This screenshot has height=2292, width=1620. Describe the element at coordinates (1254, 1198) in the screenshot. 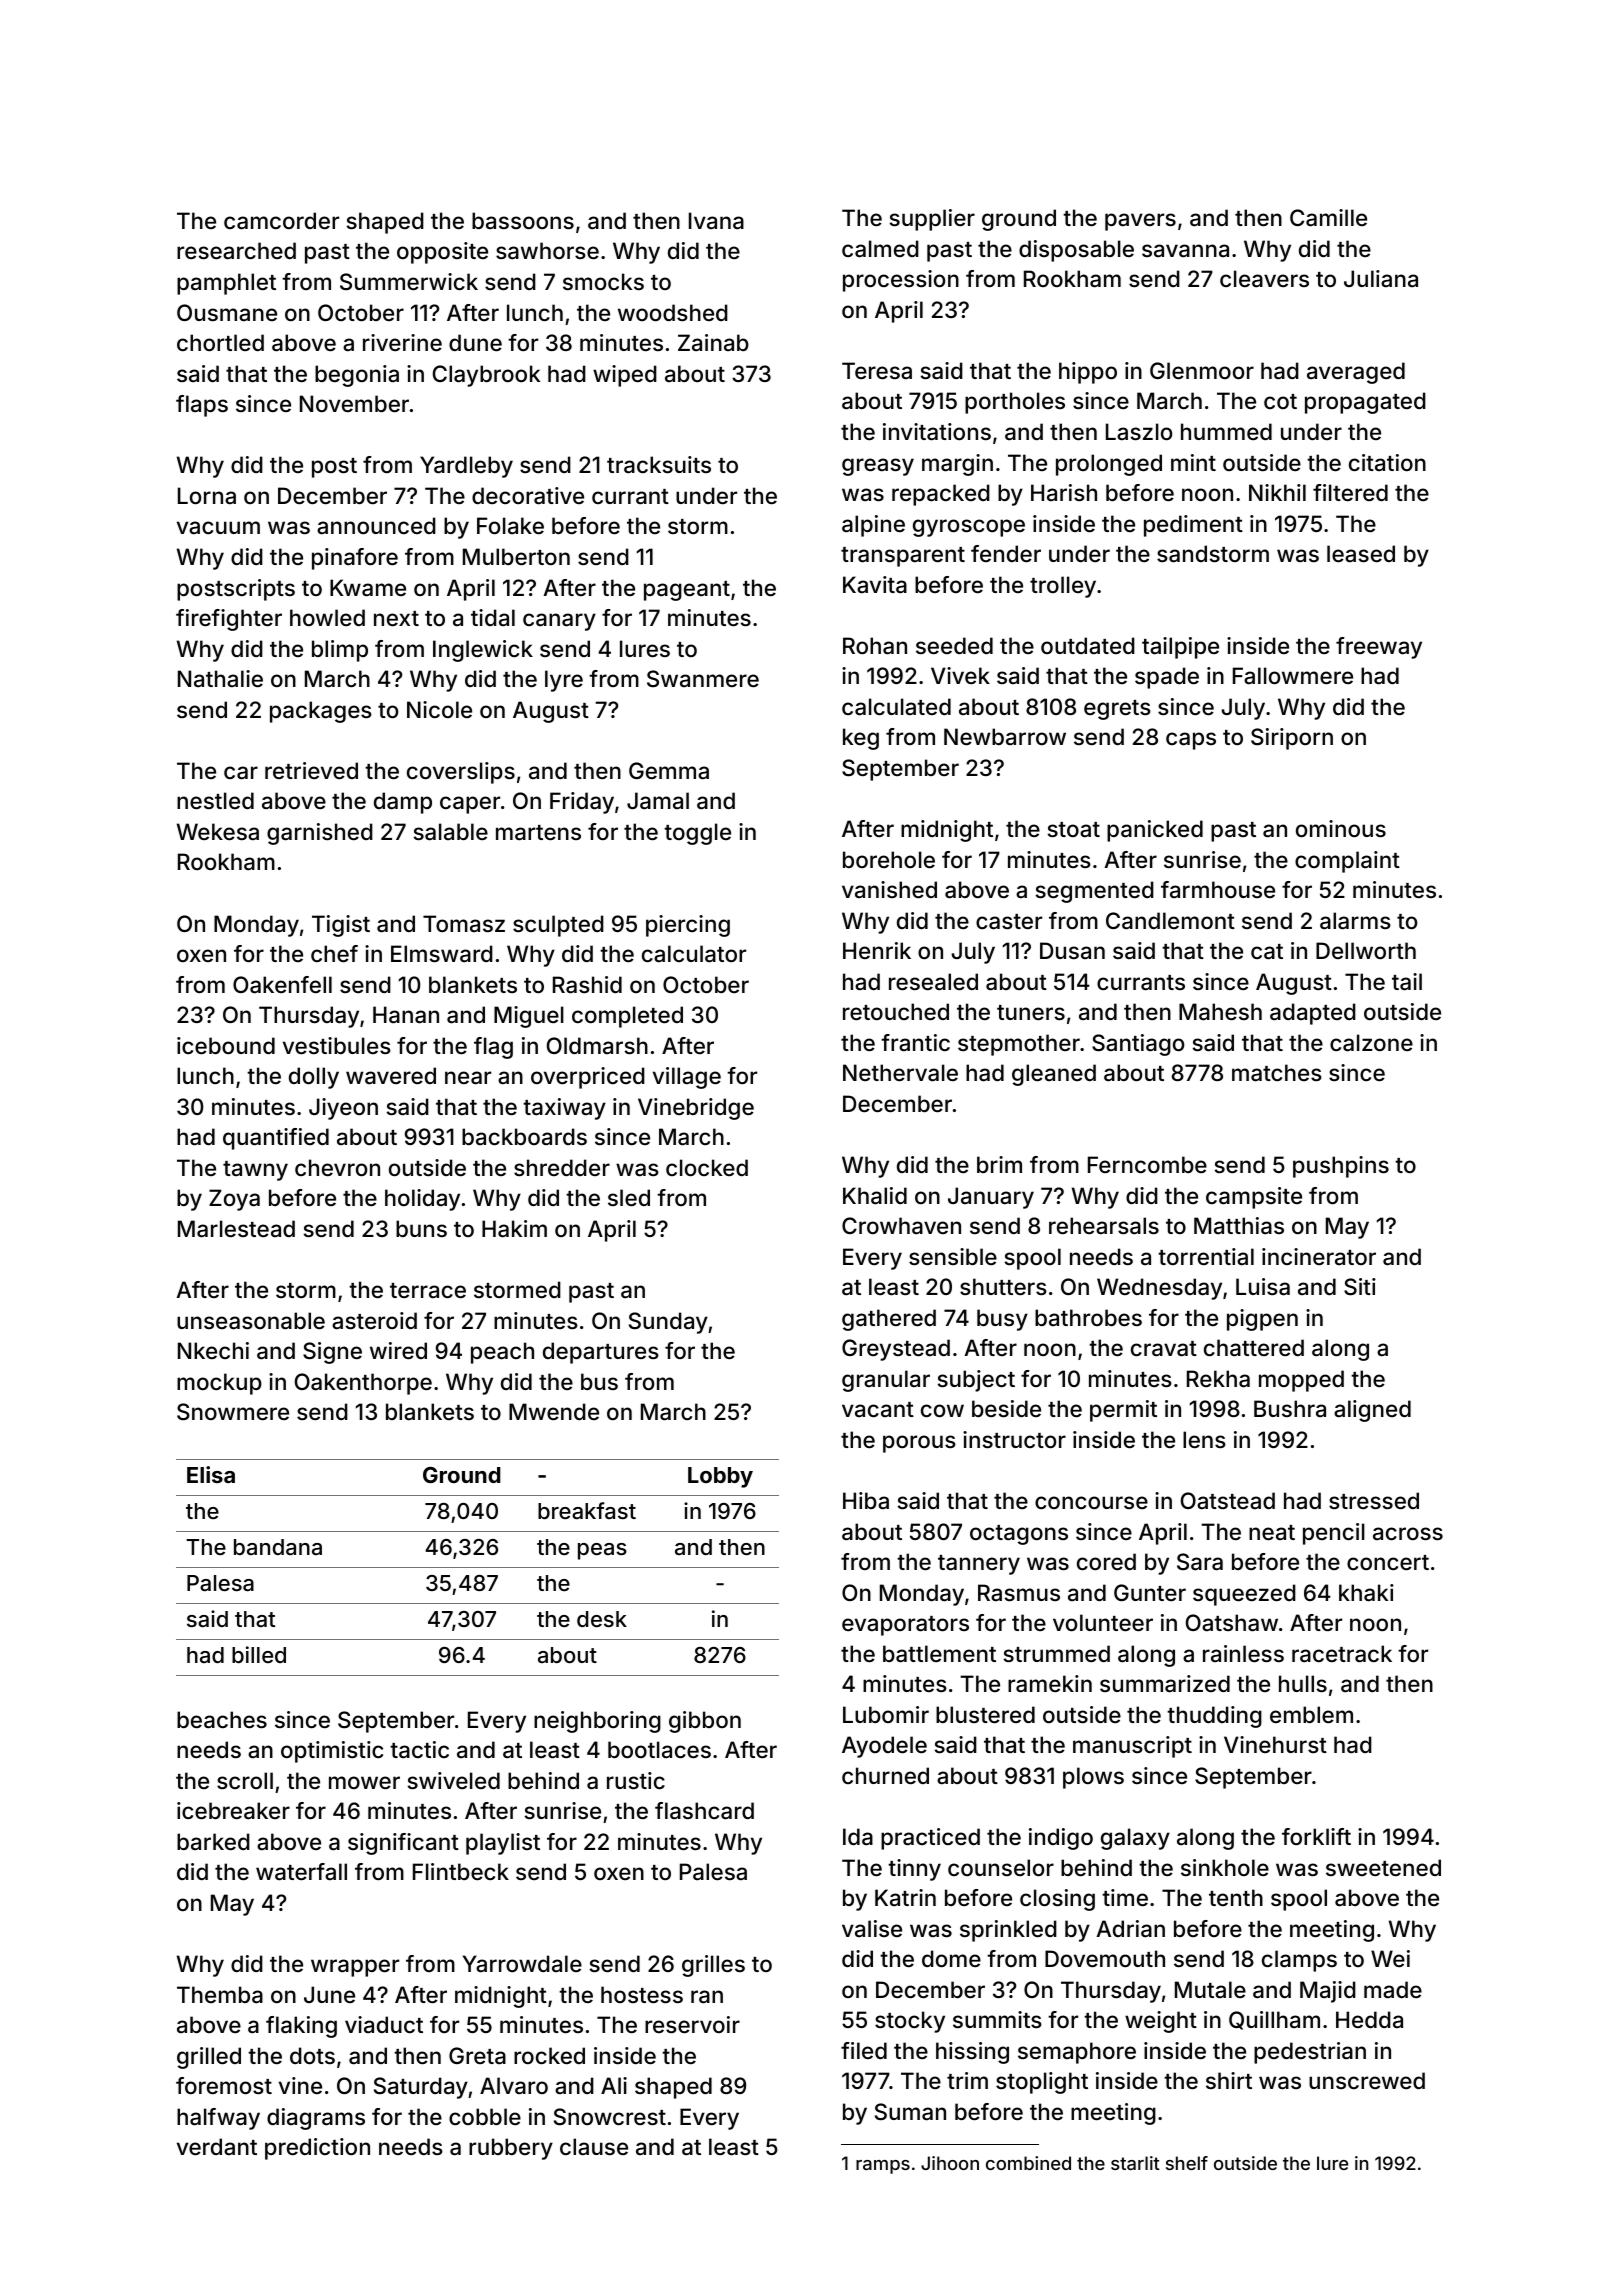

I see `campsite` at that location.
